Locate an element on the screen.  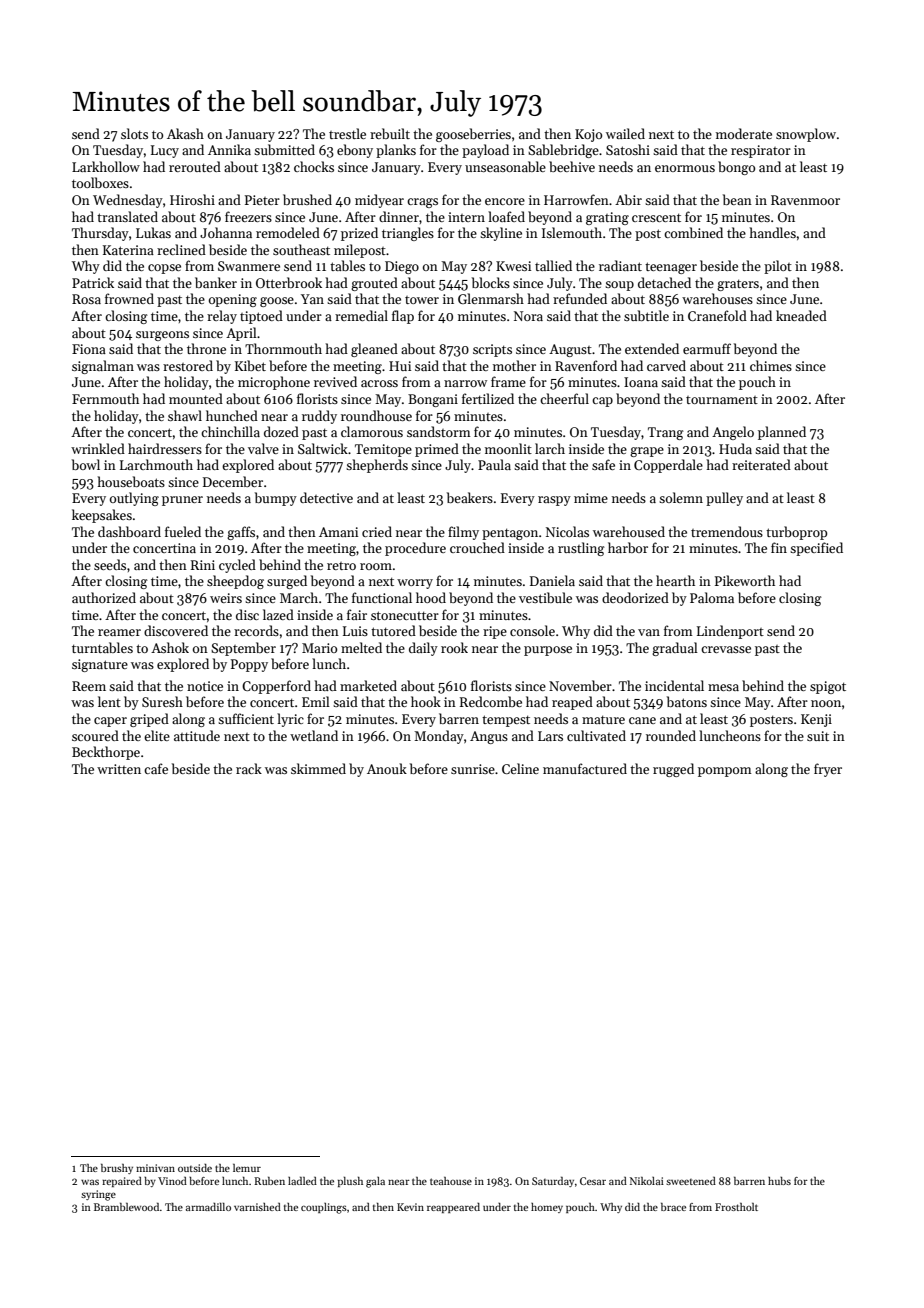
fin is located at coordinates (779, 547).
